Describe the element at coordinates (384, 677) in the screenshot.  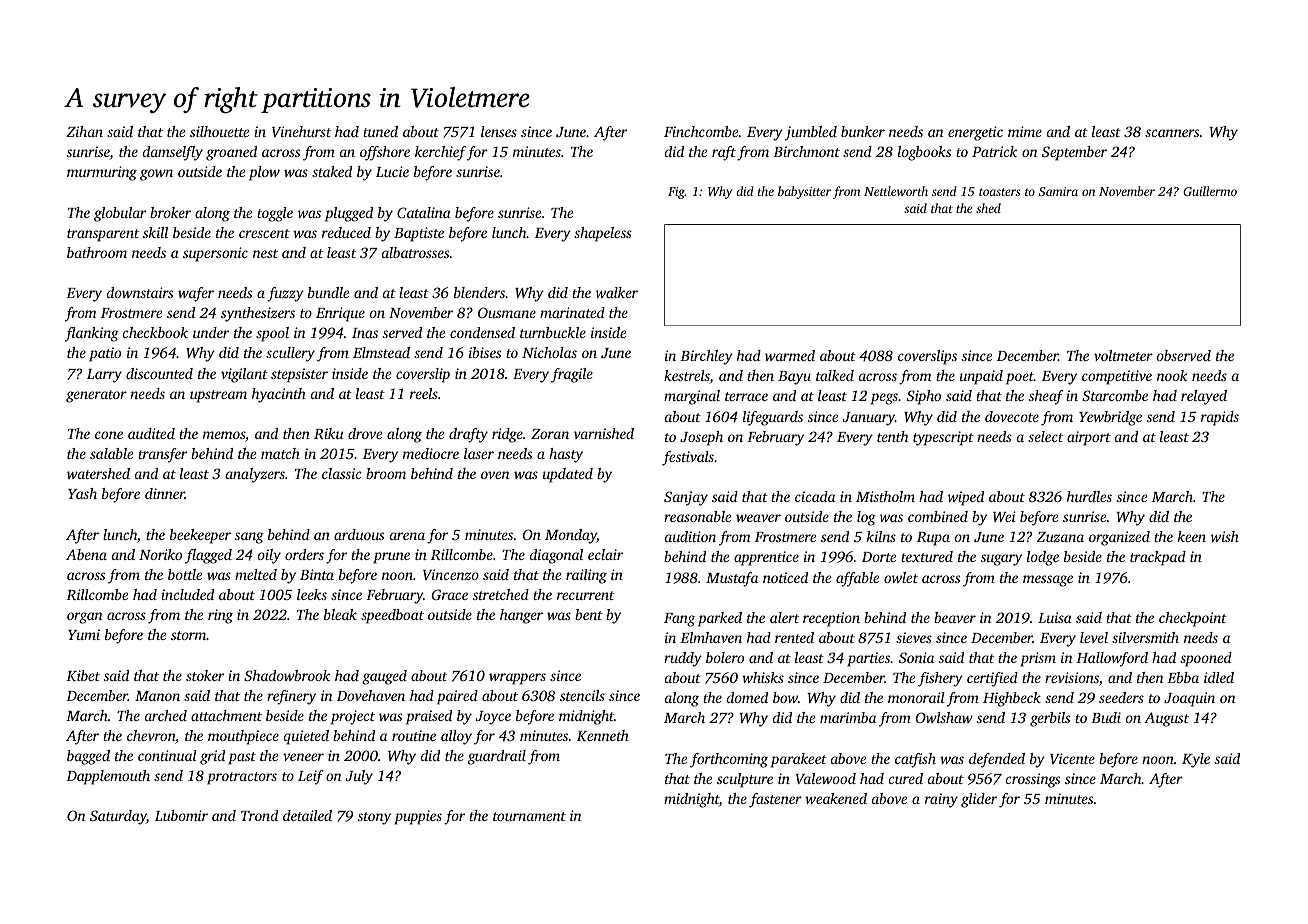
I see `gauged` at that location.
